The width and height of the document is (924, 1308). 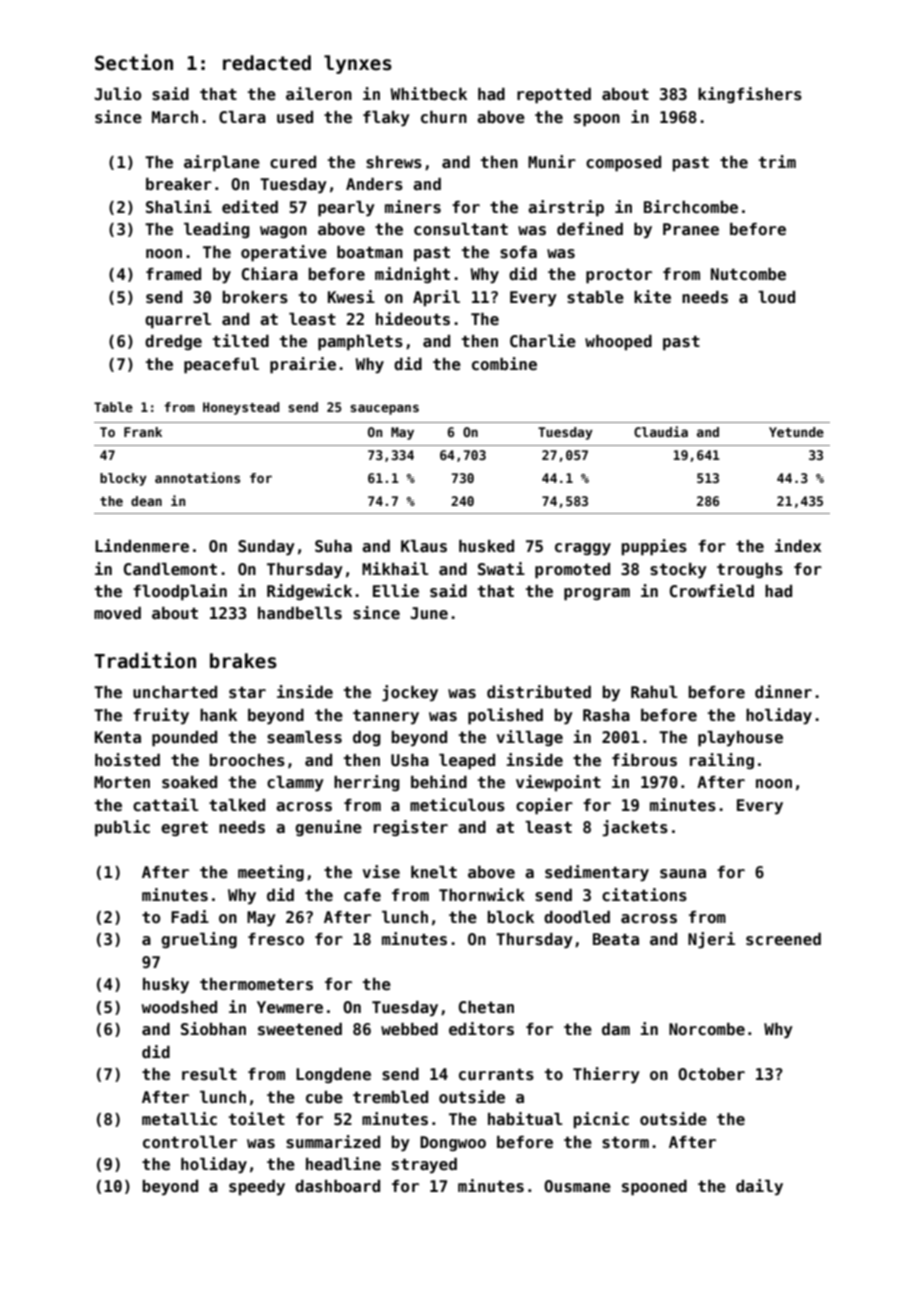 I want to click on Nutcombe, so click(x=748, y=274).
